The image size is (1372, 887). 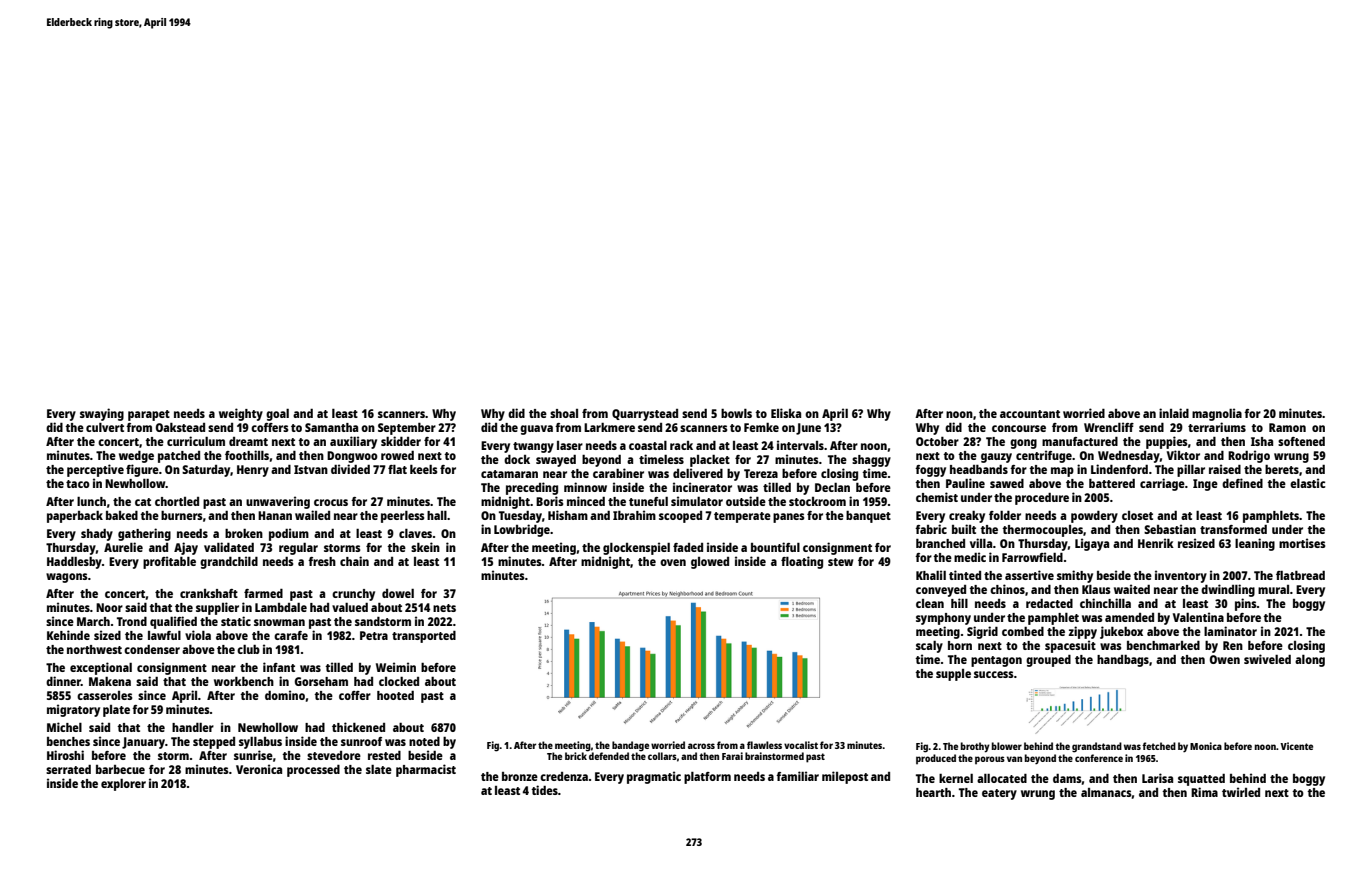 What do you see at coordinates (322, 561) in the document?
I see `fresh` at bounding box center [322, 561].
